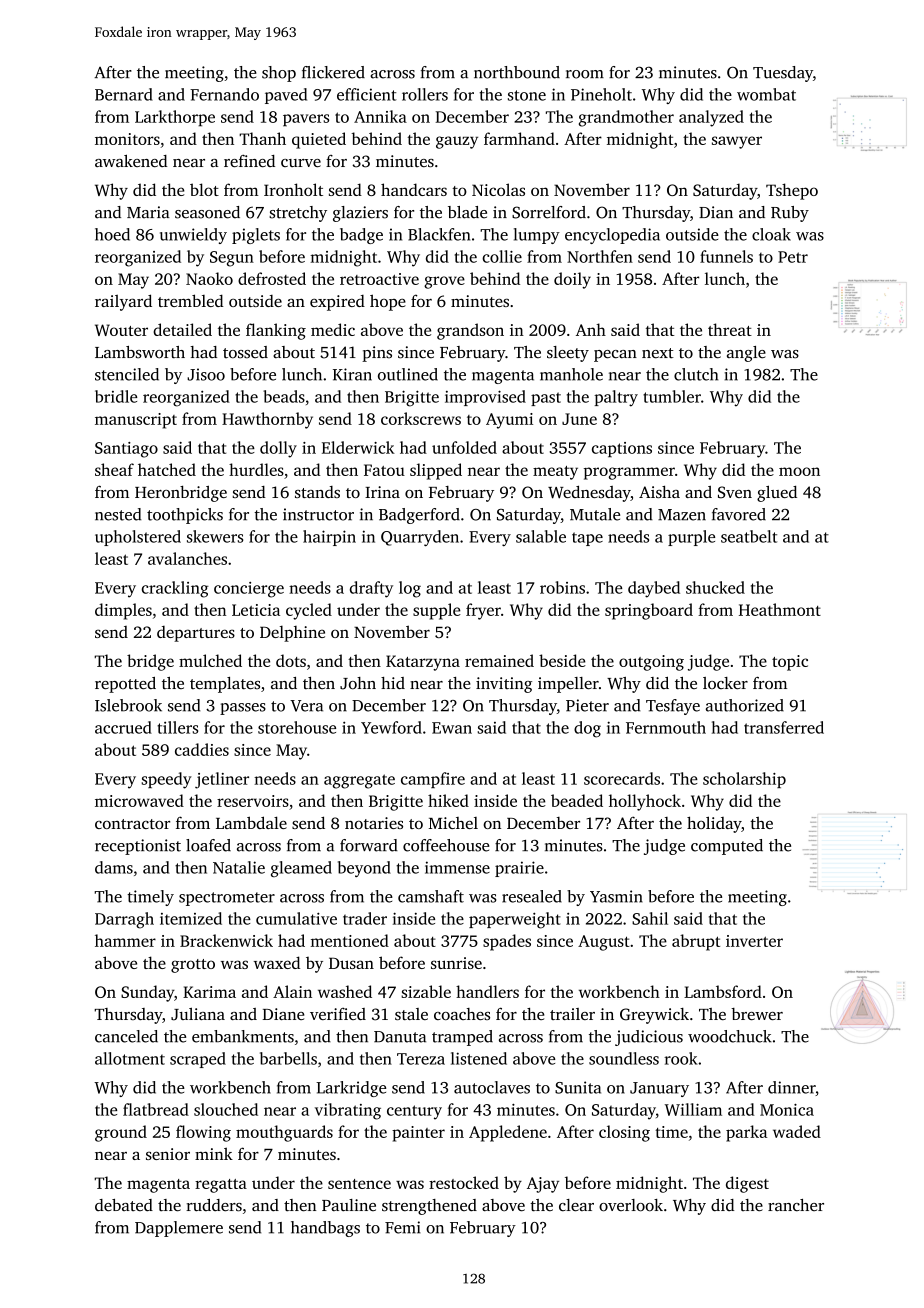 The image size is (924, 1308). What do you see at coordinates (508, 1133) in the document?
I see `Appledene` at bounding box center [508, 1133].
